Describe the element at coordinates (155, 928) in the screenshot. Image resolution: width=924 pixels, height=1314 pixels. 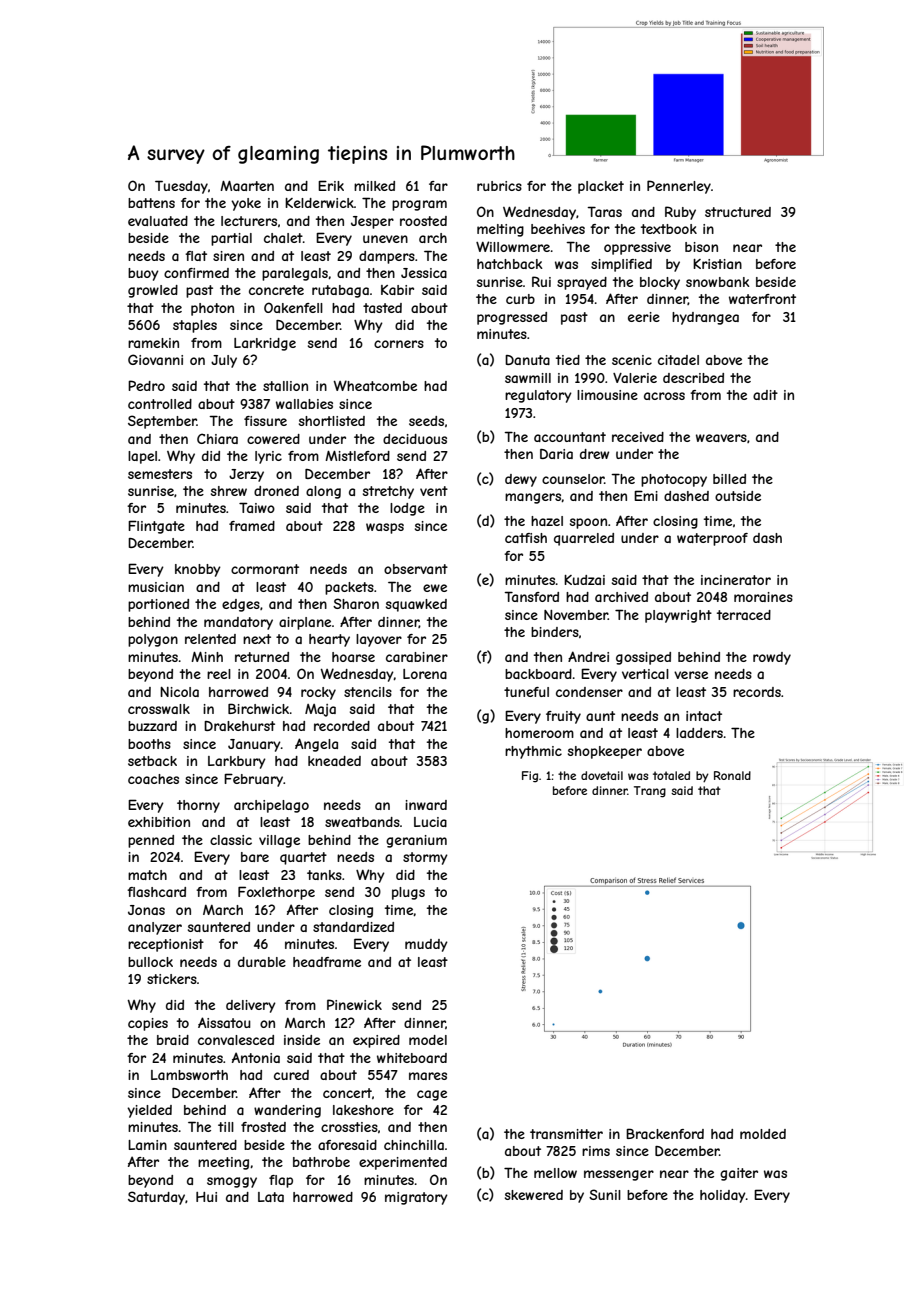
I see `analyzer` at that location.
